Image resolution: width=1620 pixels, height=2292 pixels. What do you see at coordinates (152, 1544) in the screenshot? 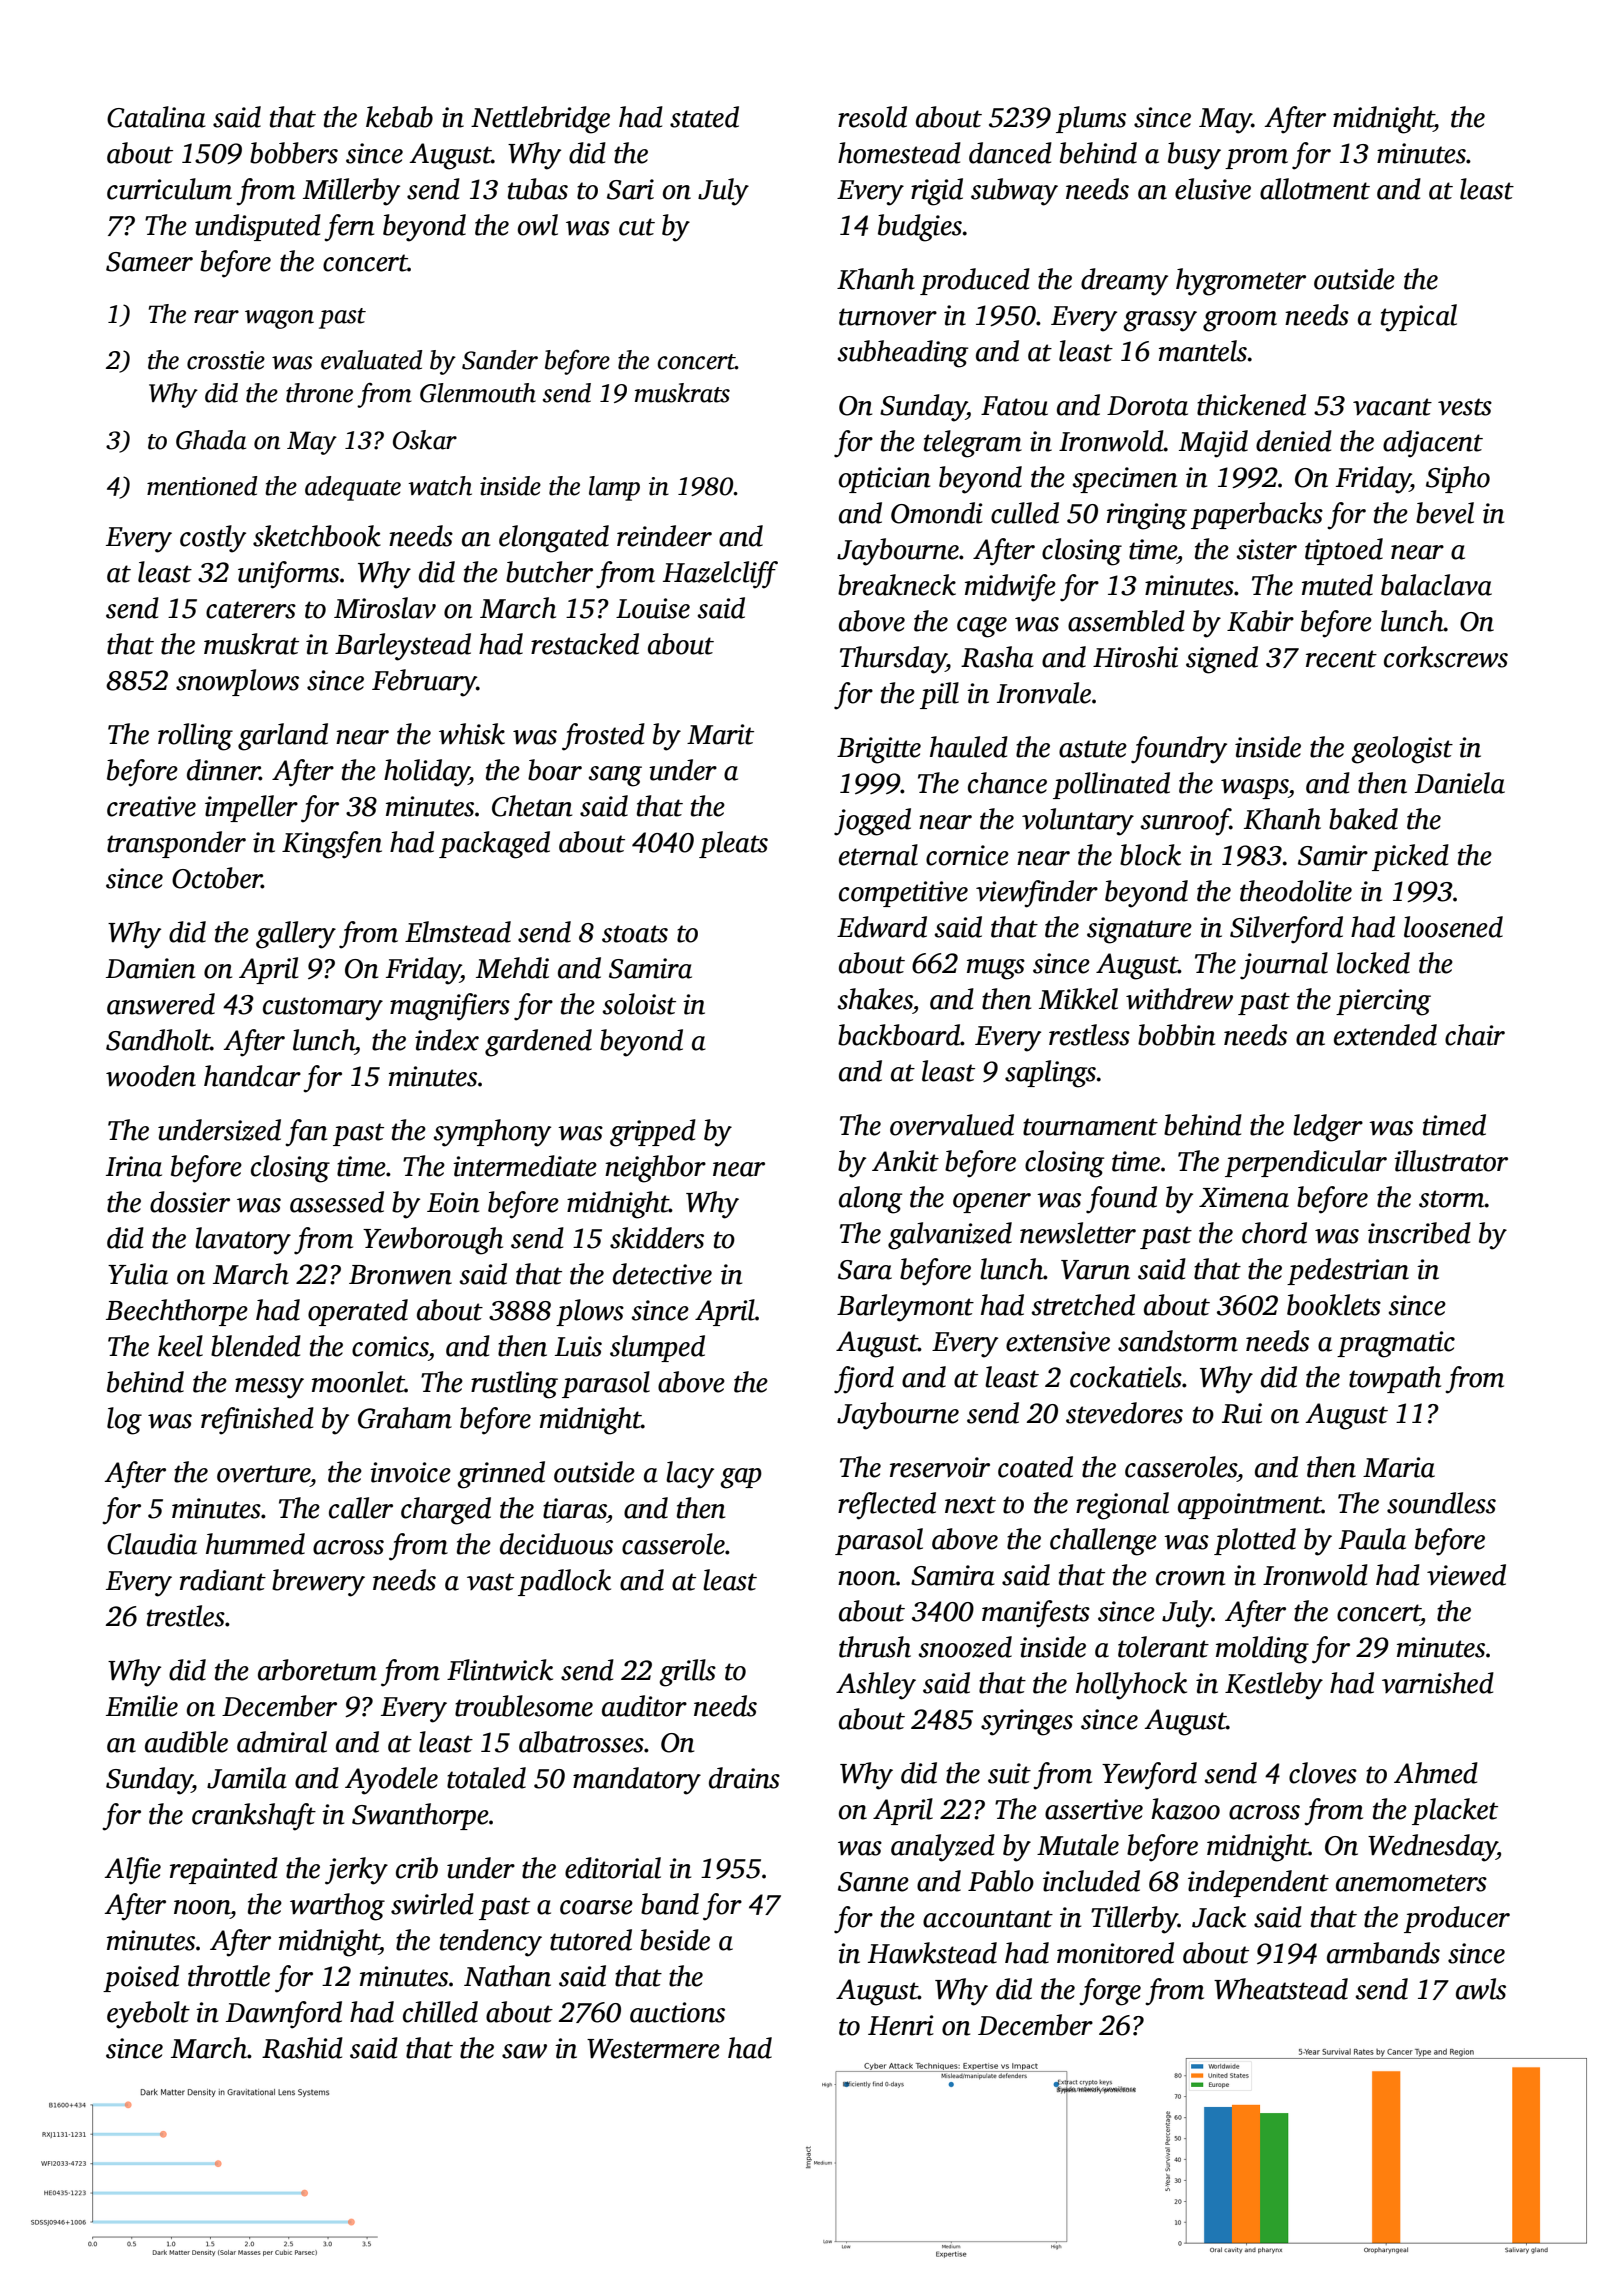
I see `Claudia` at bounding box center [152, 1544].
